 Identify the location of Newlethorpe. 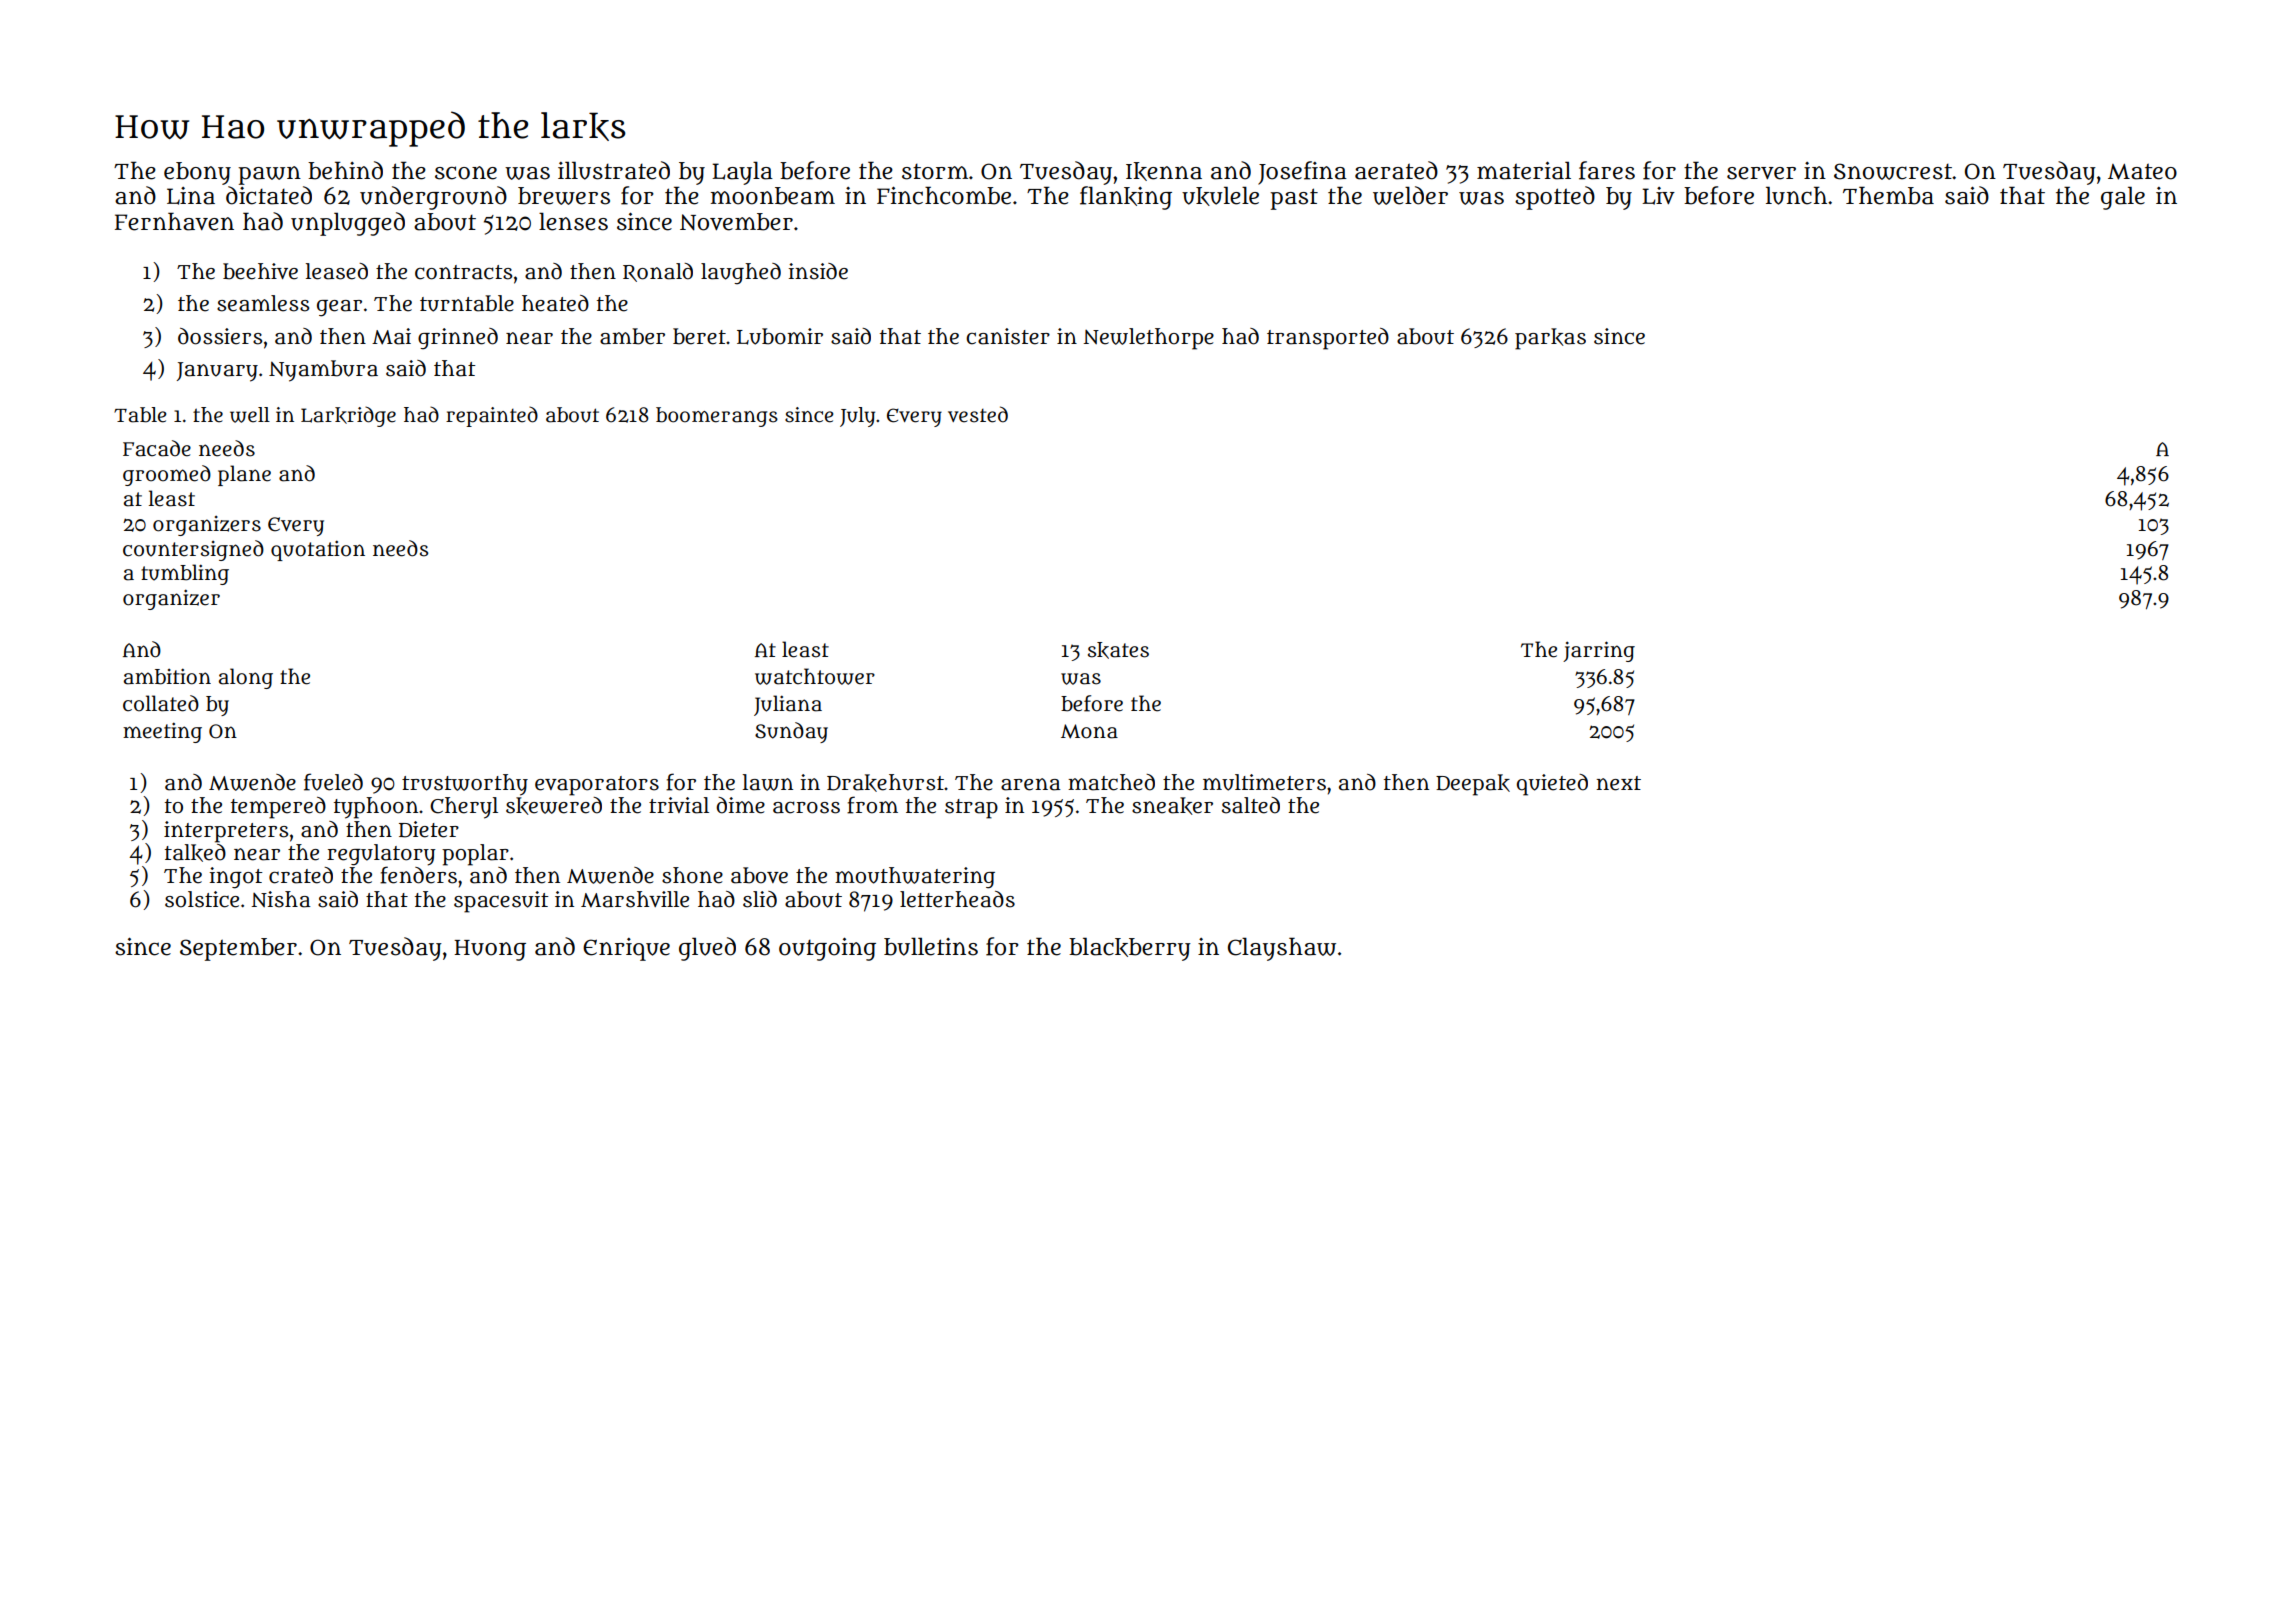
(1148, 339).
